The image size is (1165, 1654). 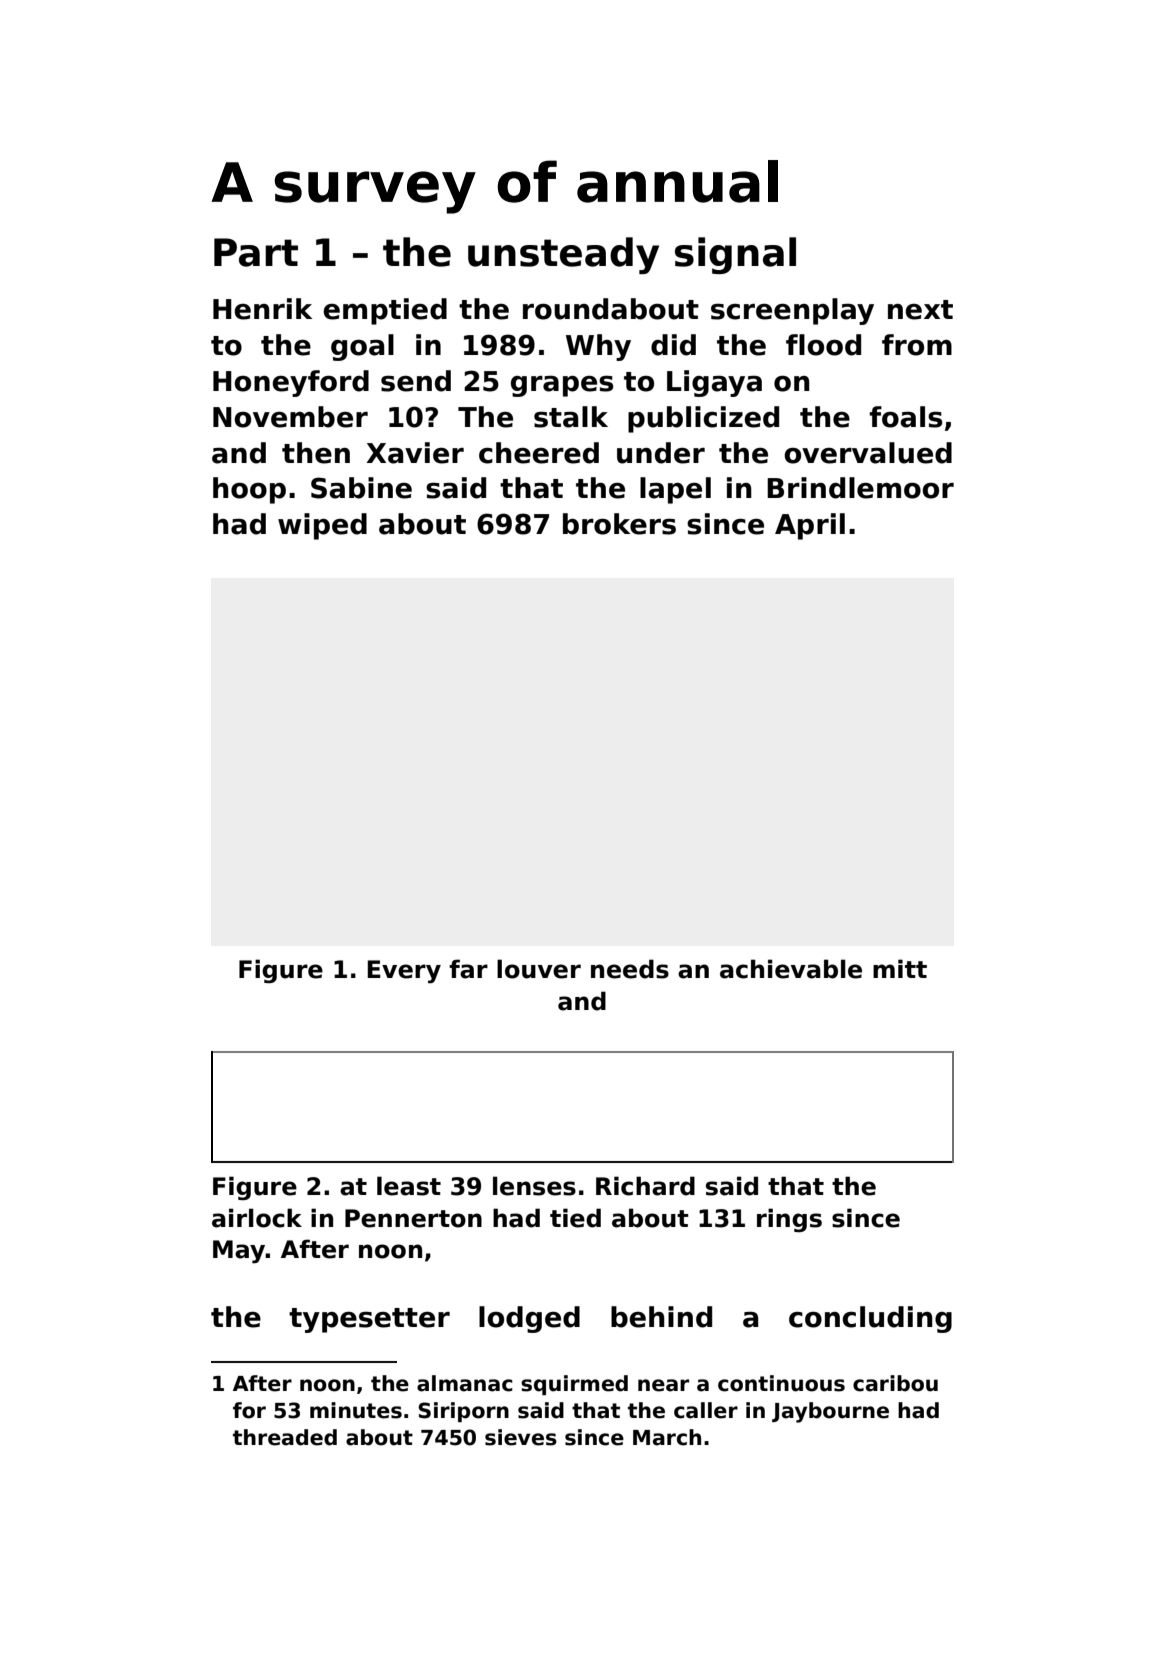 What do you see at coordinates (285, 1437) in the image?
I see `threaded` at bounding box center [285, 1437].
